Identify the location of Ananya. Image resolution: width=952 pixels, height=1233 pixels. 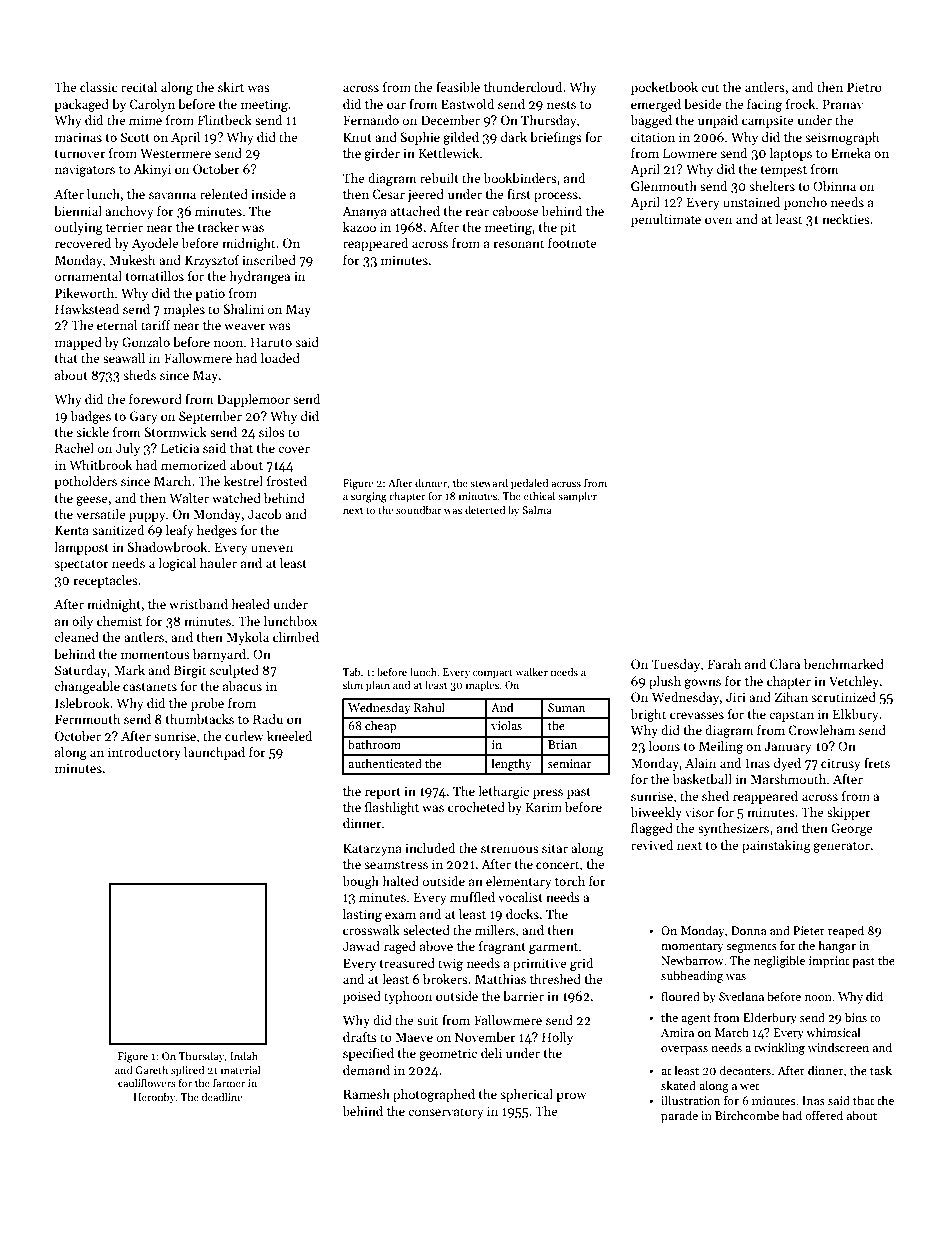
(364, 212).
